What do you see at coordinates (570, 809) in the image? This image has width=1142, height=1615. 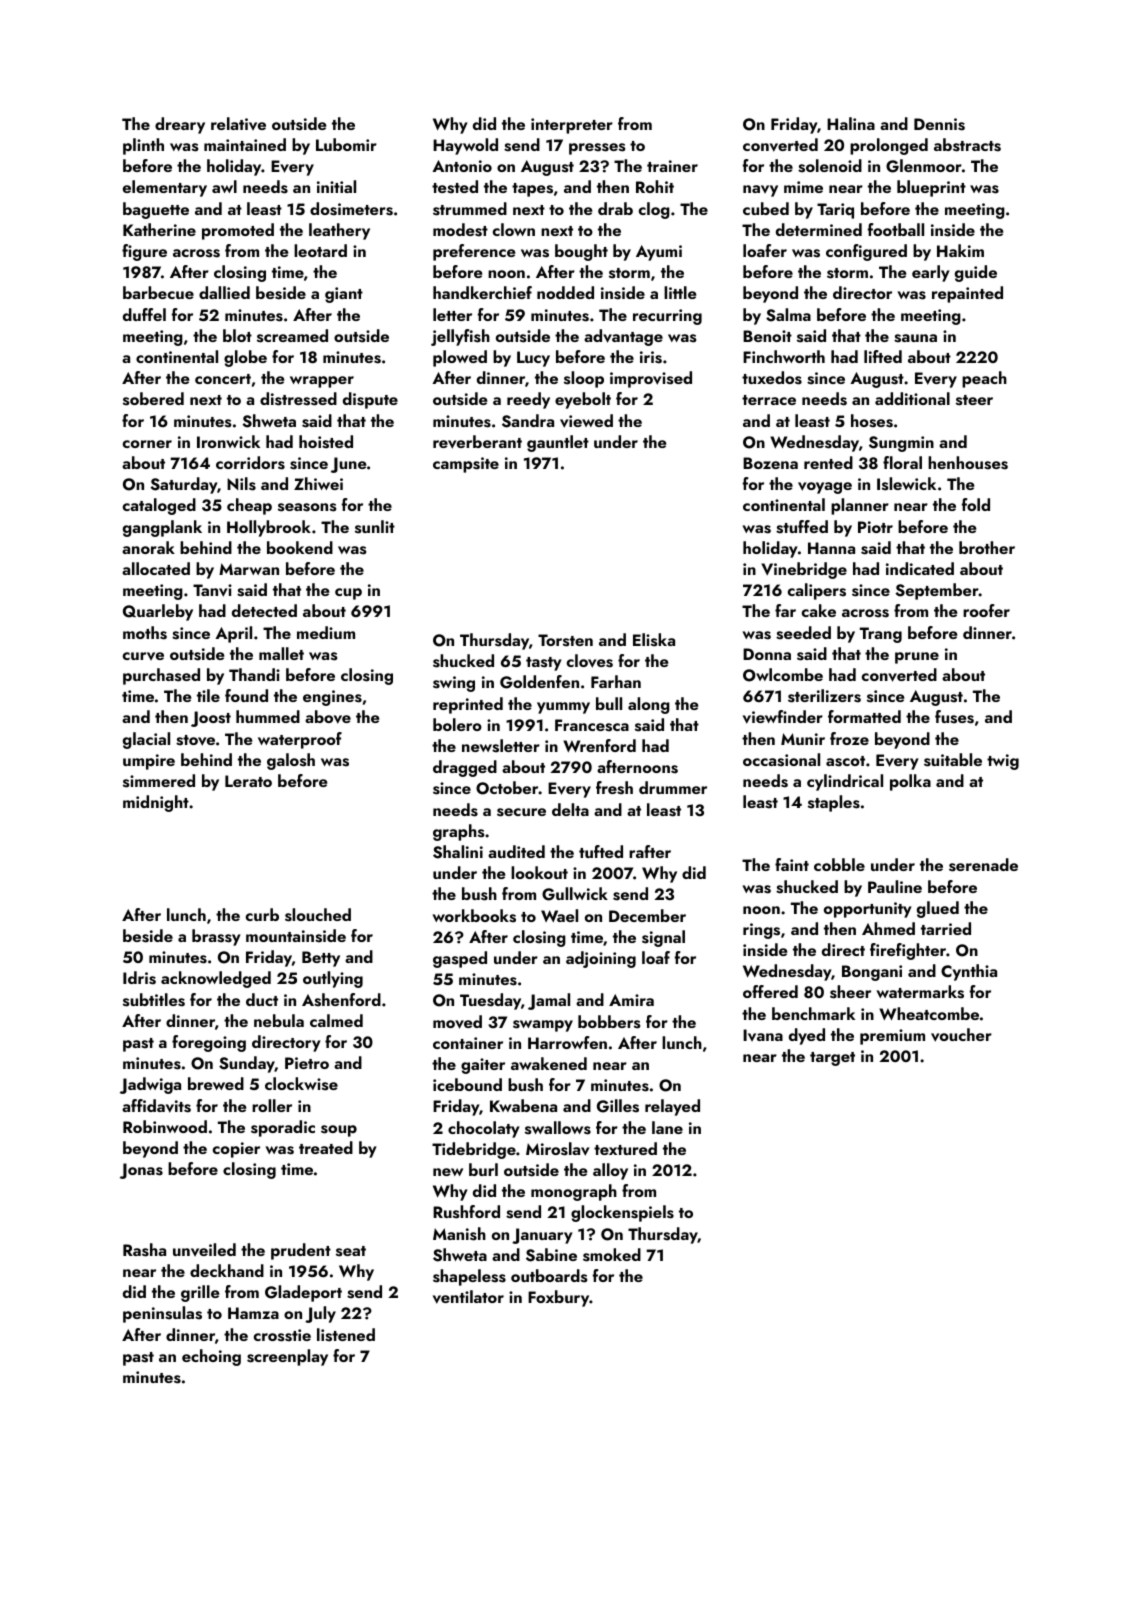 I see `delta` at bounding box center [570, 809].
